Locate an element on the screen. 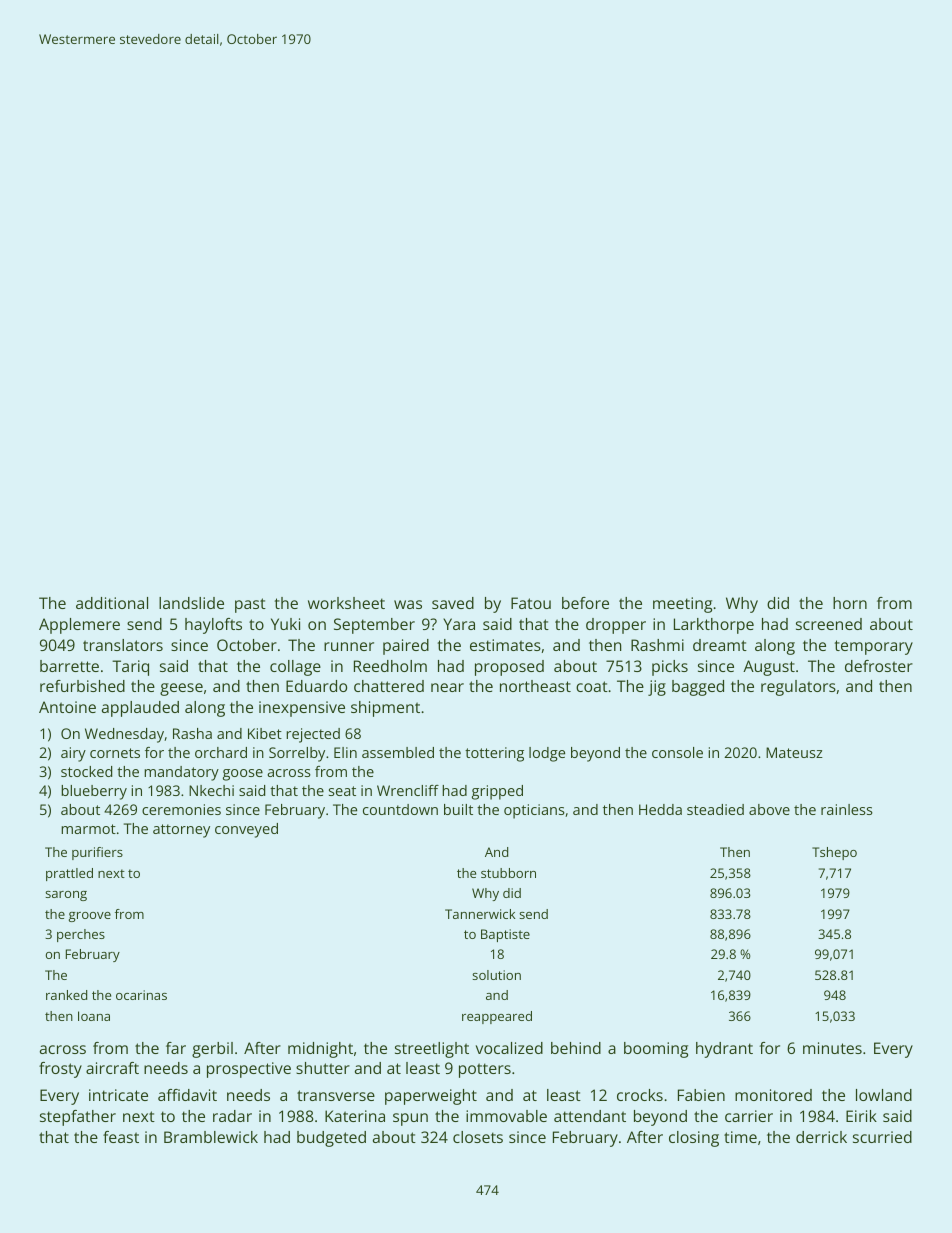  mandatory is located at coordinates (181, 773).
